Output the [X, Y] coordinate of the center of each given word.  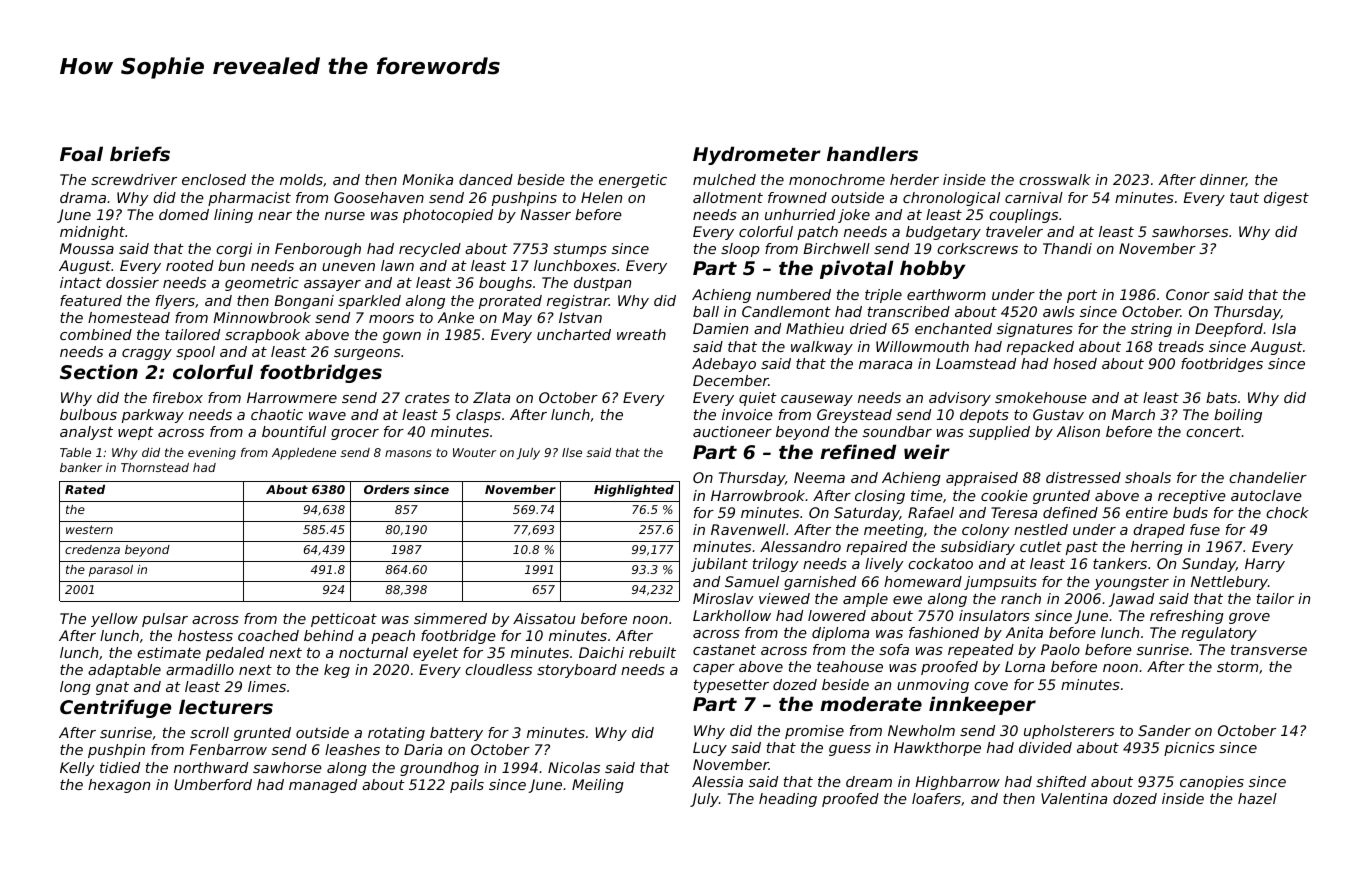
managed [323, 786]
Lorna [1025, 666]
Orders [386, 489]
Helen [601, 197]
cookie [1004, 495]
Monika [427, 179]
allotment [728, 197]
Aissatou [544, 618]
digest [1286, 199]
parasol [111, 571]
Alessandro [800, 546]
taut [1244, 198]
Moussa [87, 248]
